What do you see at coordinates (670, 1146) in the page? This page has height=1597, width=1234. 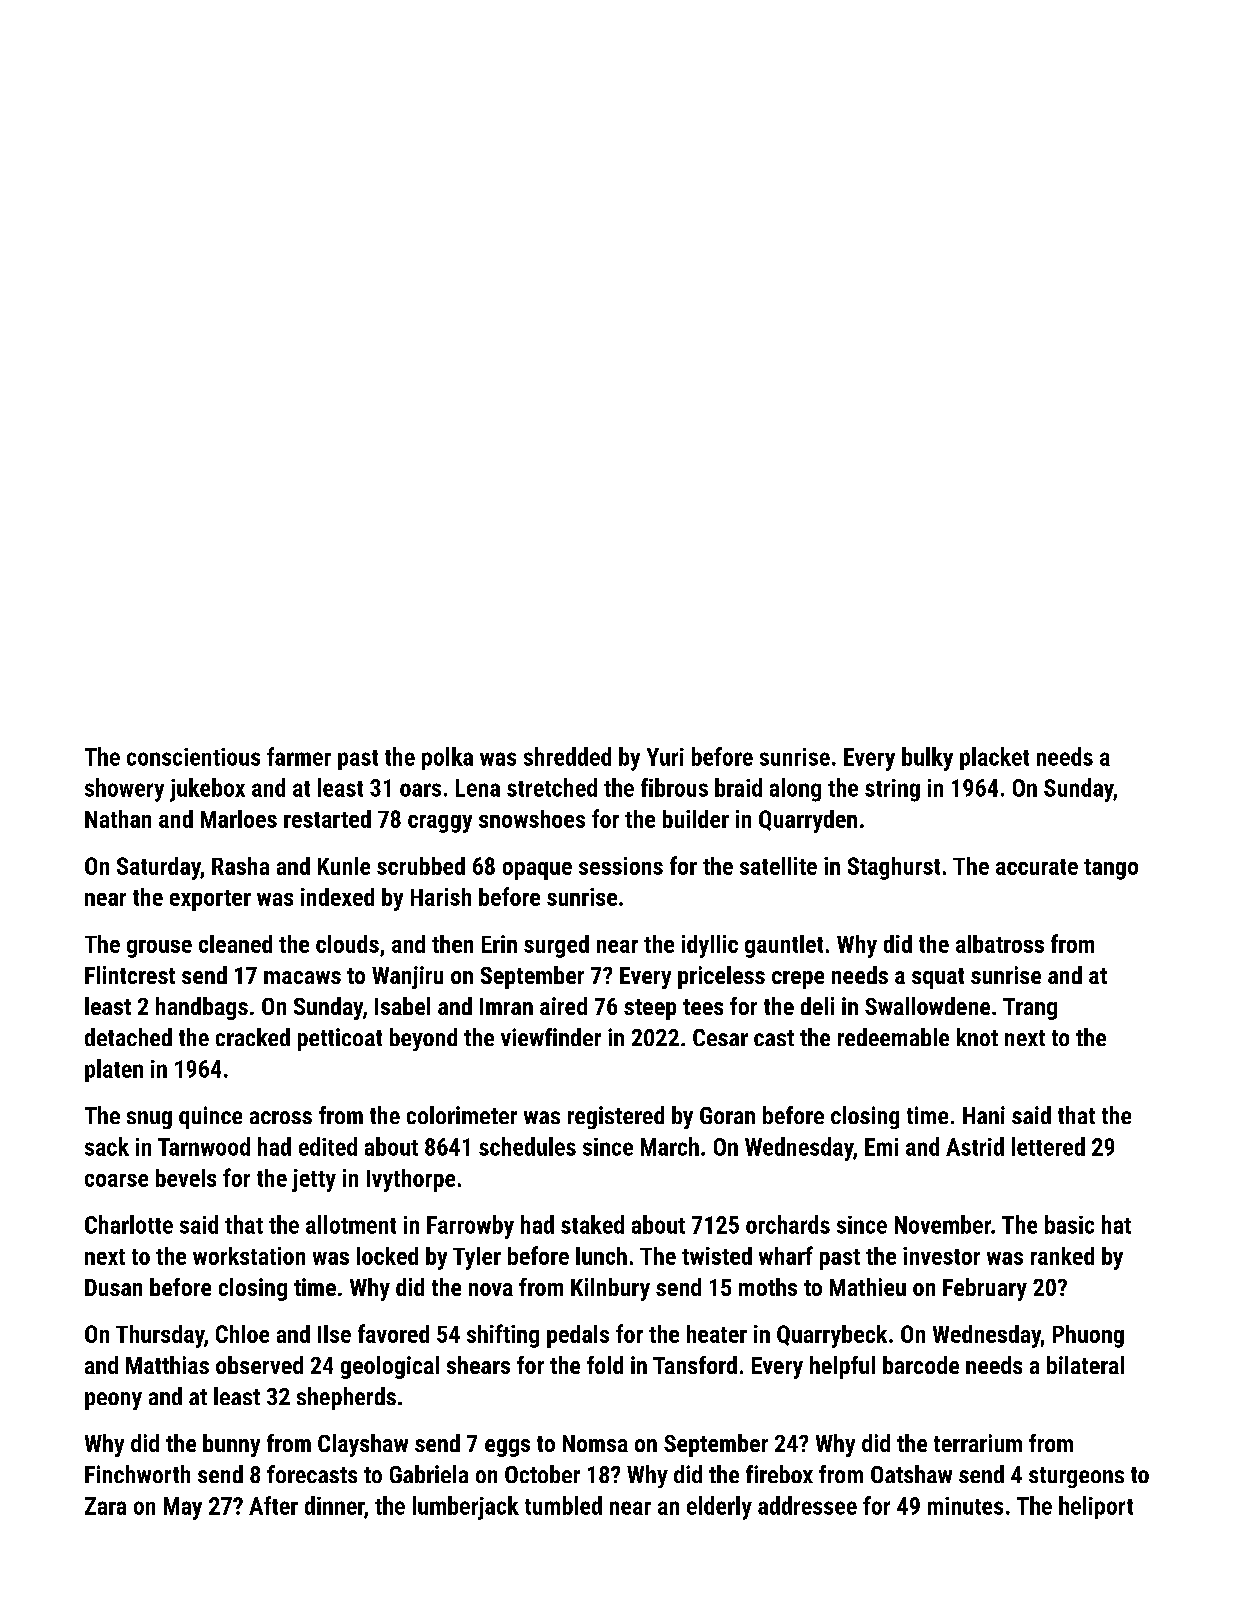 I see `March` at bounding box center [670, 1146].
